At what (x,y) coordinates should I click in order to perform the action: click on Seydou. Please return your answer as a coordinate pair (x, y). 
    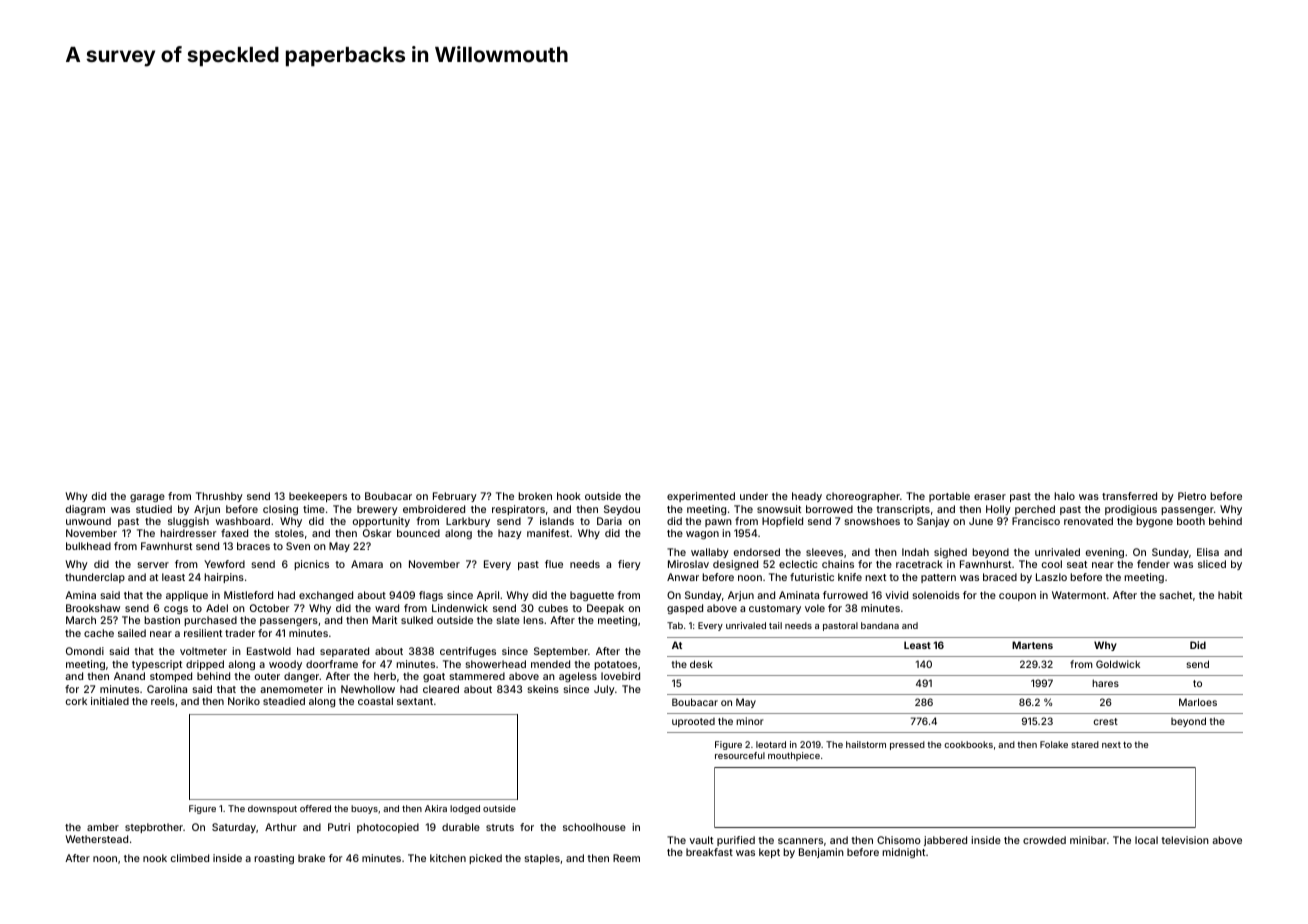
    Looking at the image, I should click on (622, 510).
